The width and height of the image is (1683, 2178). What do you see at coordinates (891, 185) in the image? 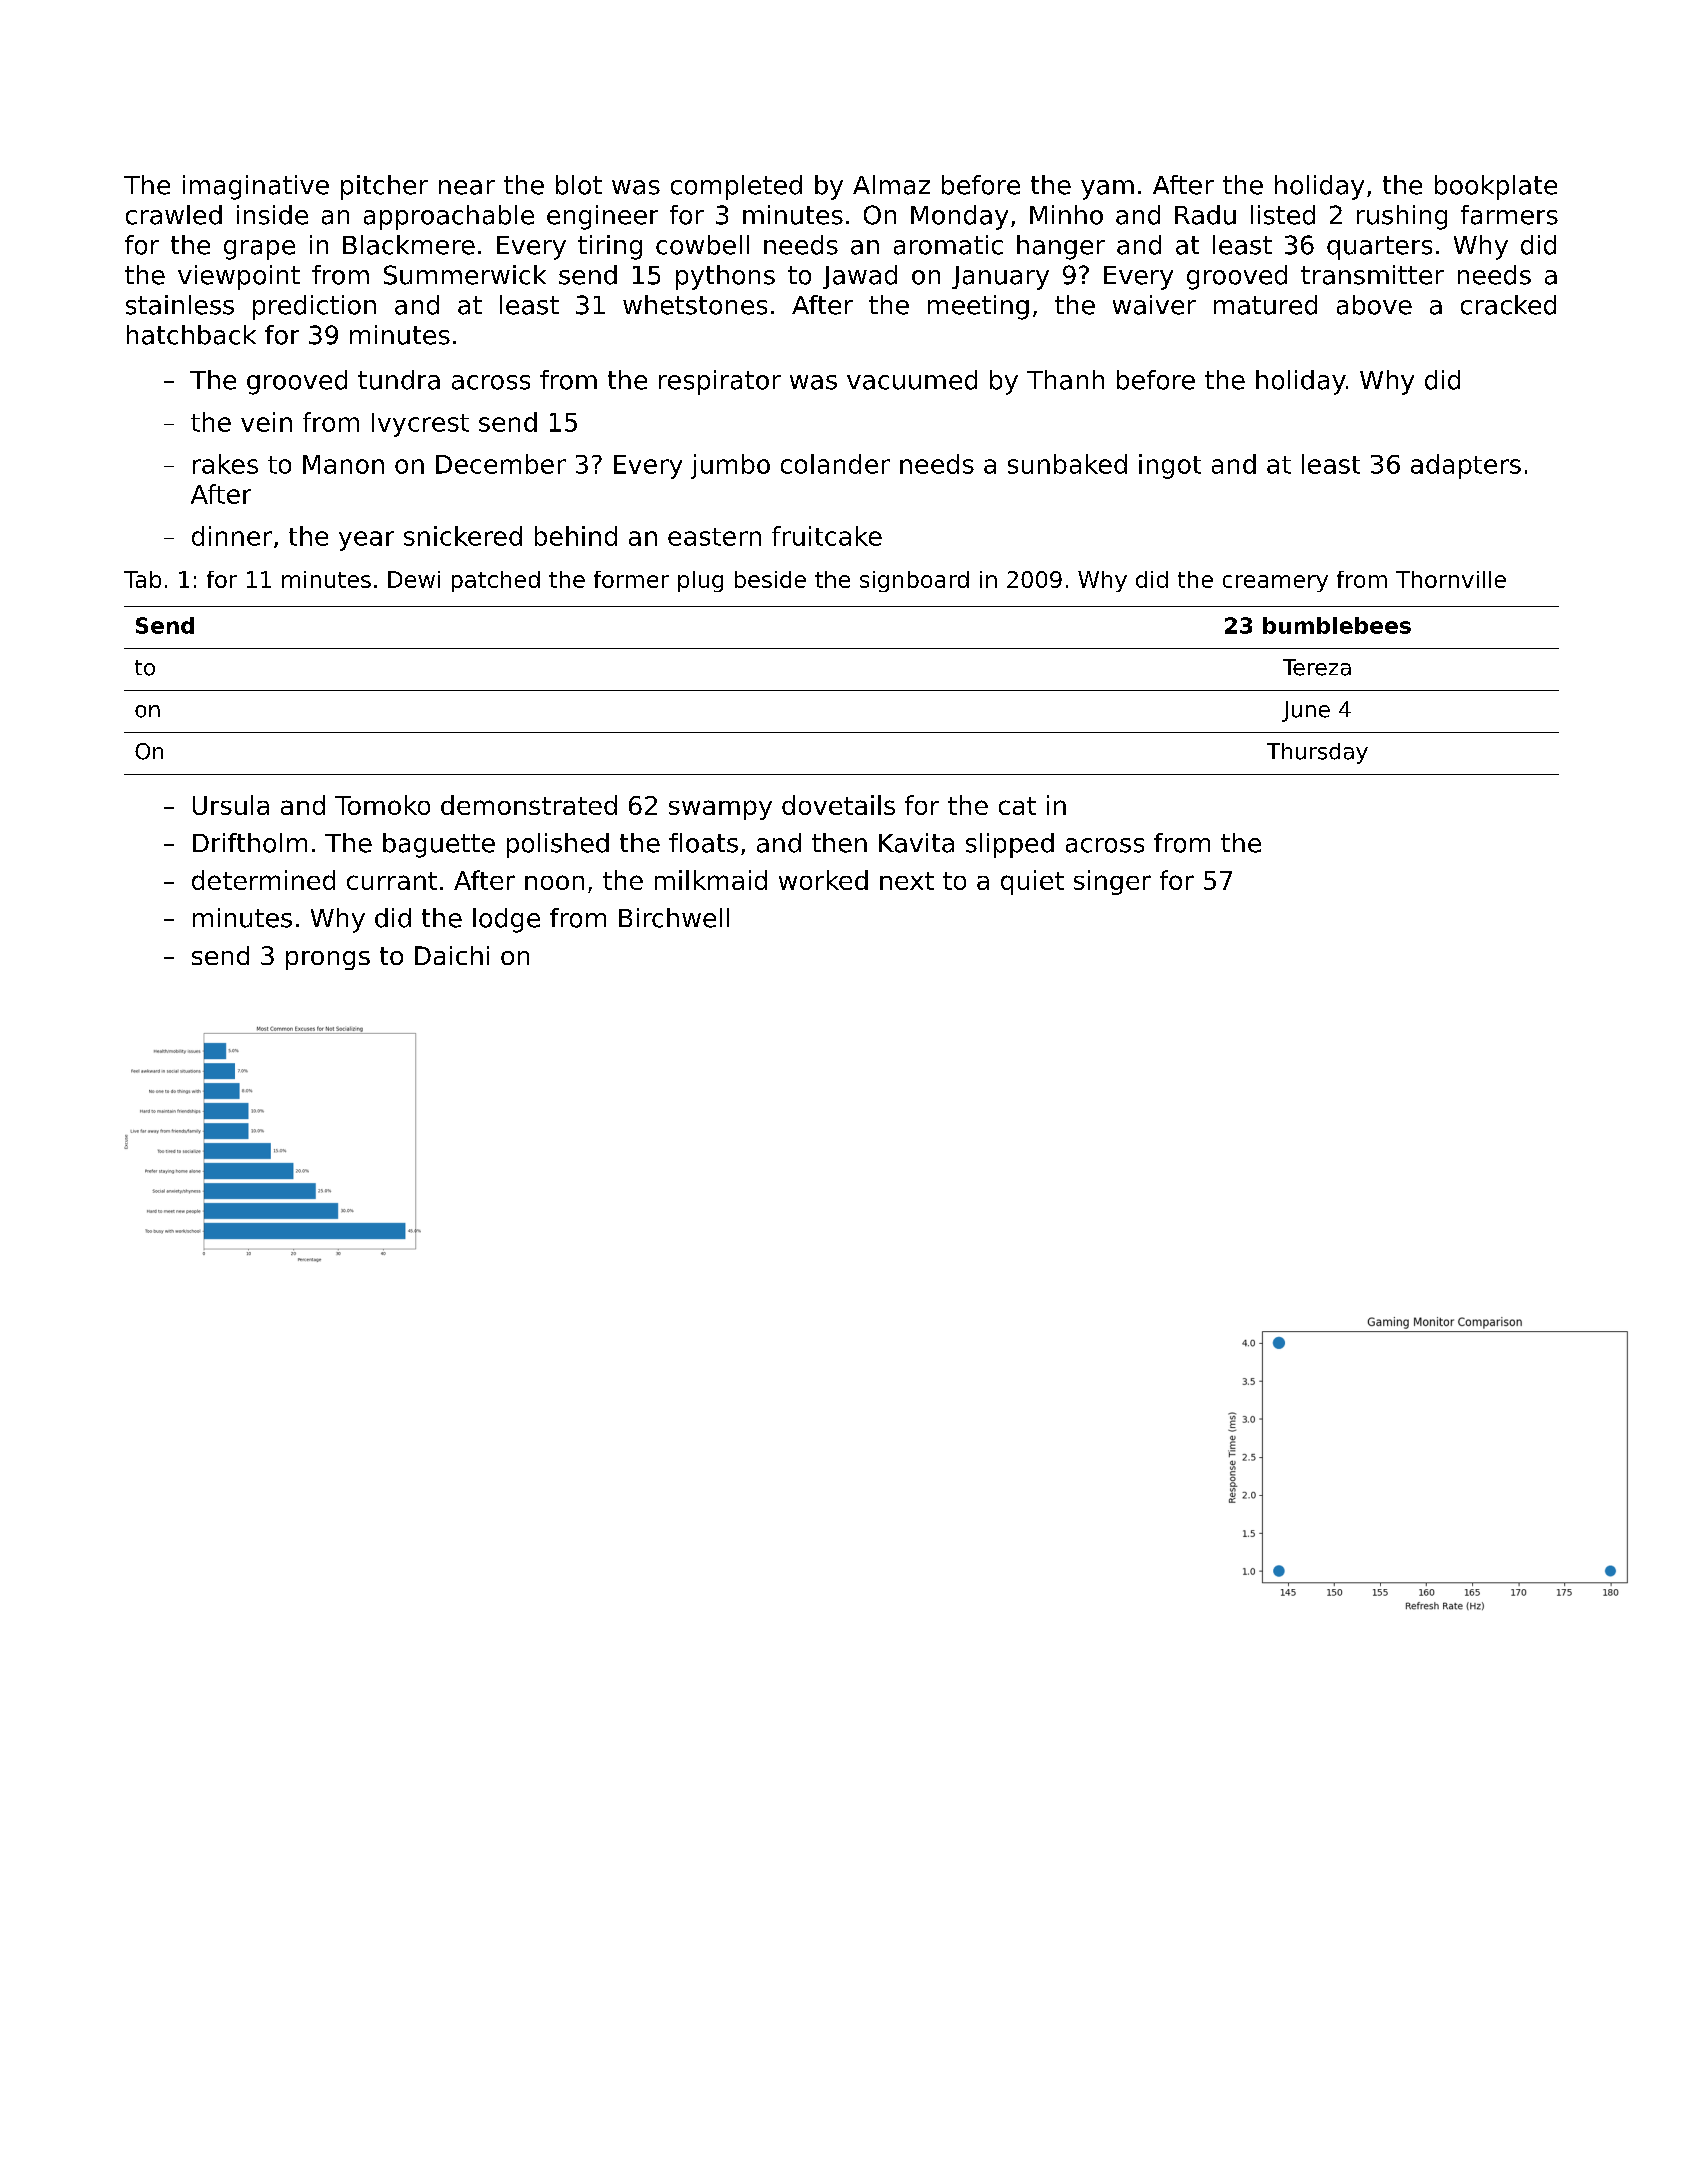
I see `Almaz` at bounding box center [891, 185].
